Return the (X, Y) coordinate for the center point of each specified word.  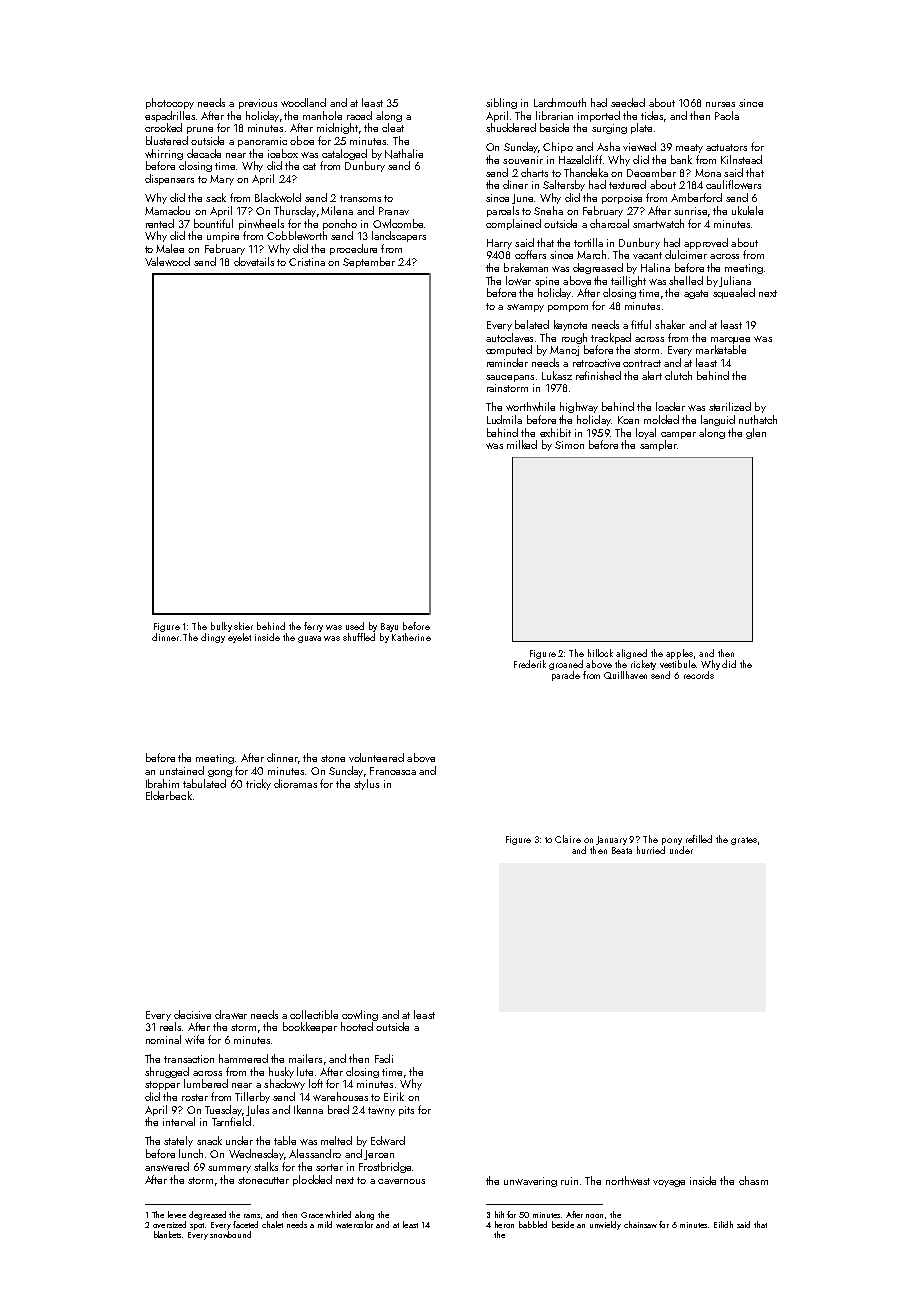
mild (325, 1224)
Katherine (411, 637)
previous (258, 104)
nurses (720, 104)
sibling (501, 103)
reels (170, 1026)
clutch (678, 375)
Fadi (384, 1058)
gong (220, 773)
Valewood (167, 261)
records (699, 675)
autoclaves (509, 337)
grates (744, 841)
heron (504, 1224)
